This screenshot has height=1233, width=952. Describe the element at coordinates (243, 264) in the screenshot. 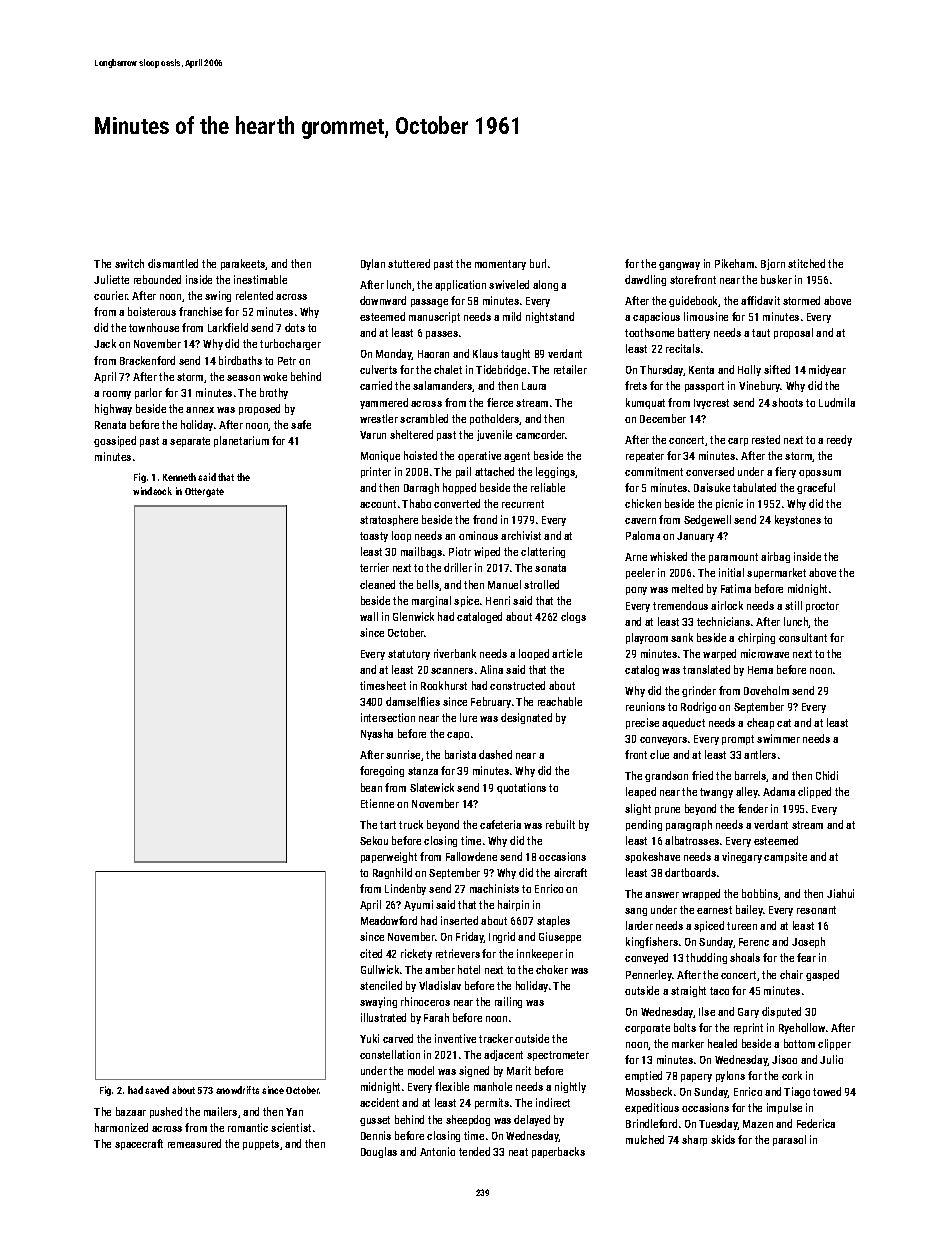

I see `parakeets` at that location.
